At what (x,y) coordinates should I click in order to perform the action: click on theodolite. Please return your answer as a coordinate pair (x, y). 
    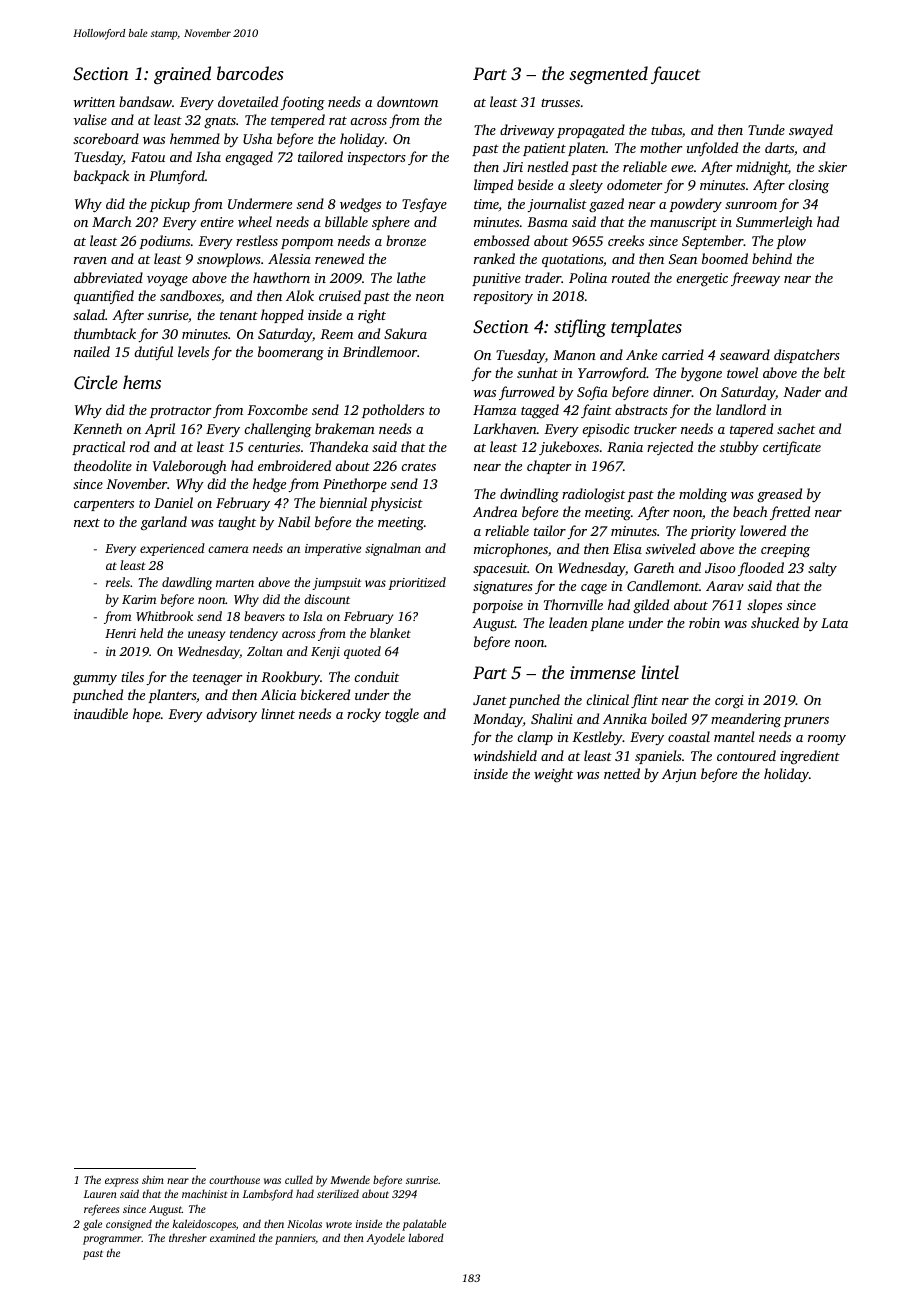
    Looking at the image, I should click on (103, 465).
